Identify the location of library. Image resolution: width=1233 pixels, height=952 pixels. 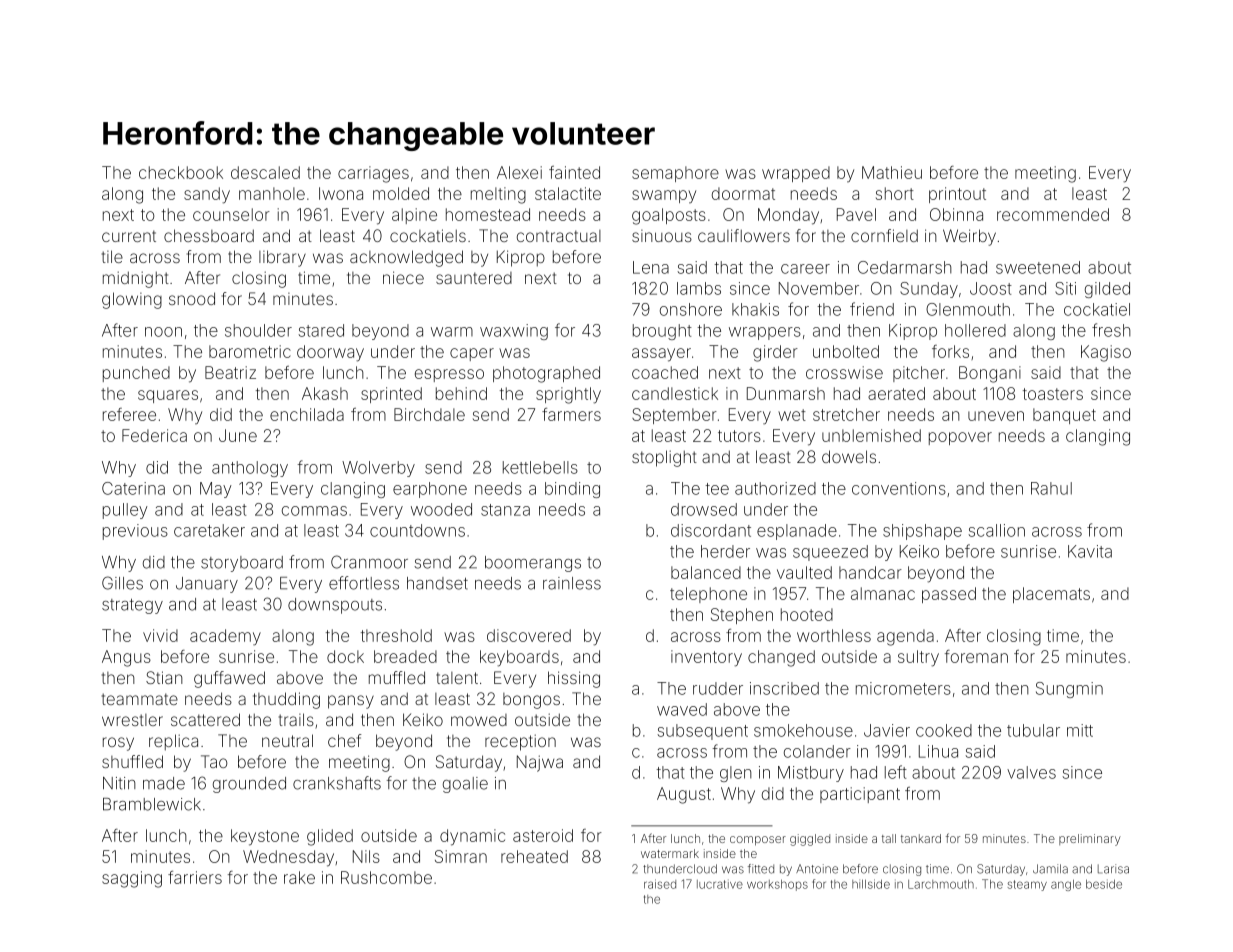
(282, 258).
